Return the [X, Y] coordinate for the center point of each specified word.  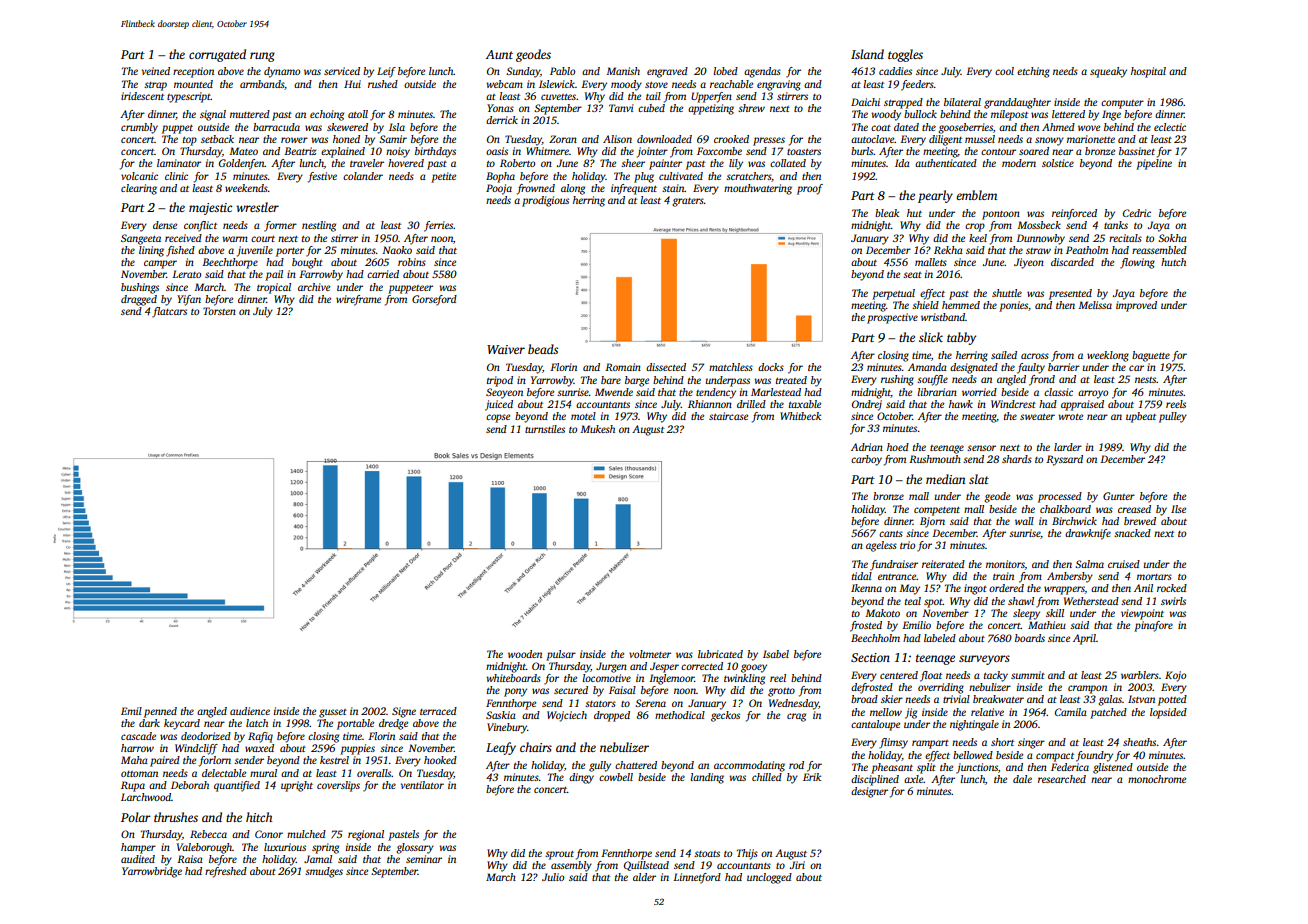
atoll [358, 114]
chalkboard [1065, 509]
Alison [617, 139]
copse [498, 418]
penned [160, 712]
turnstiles [545, 429]
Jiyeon [1029, 263]
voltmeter [650, 654]
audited [138, 859]
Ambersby [1070, 577]
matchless [731, 367]
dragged [139, 300]
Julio [553, 877]
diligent [945, 140]
